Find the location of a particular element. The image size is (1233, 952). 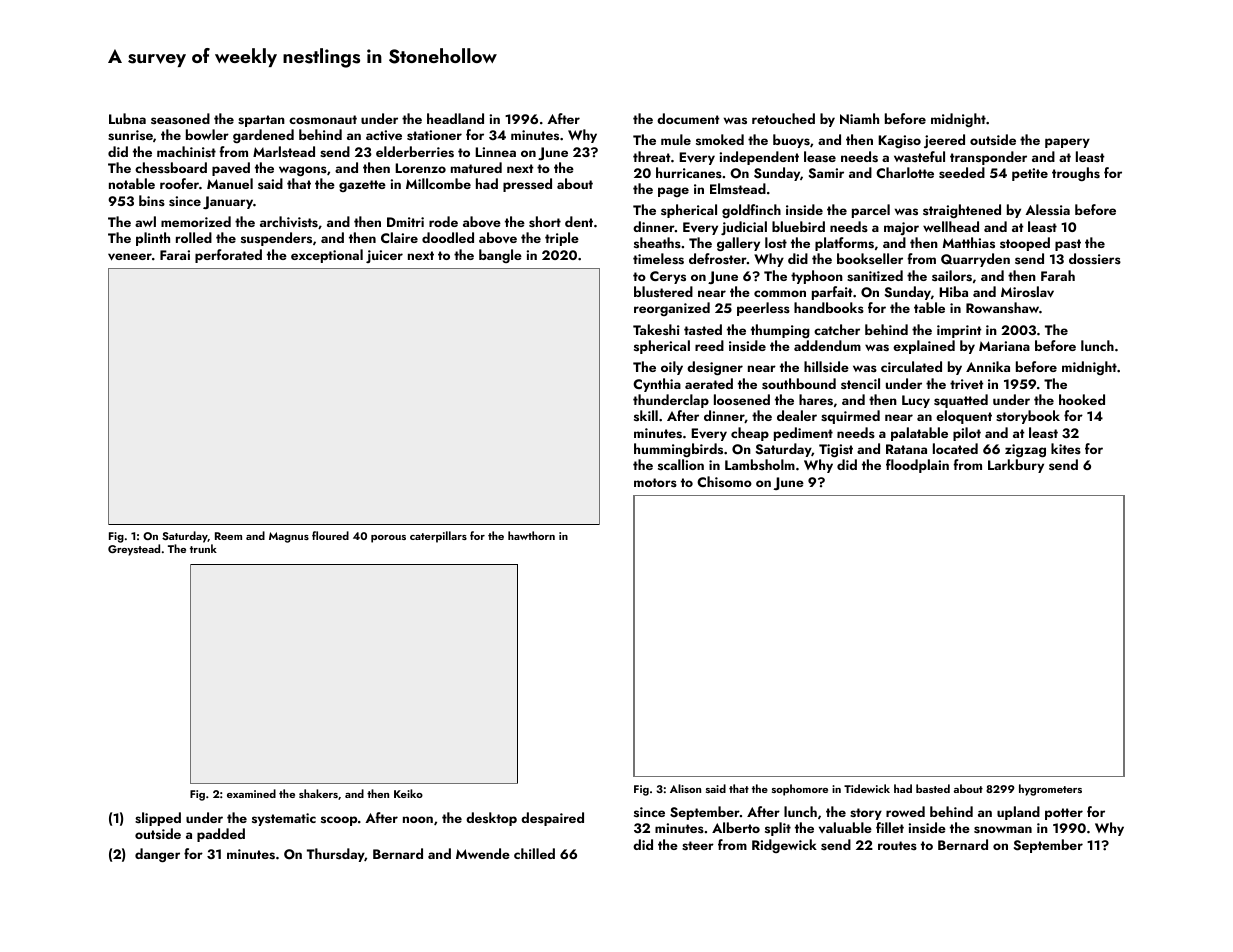

Manuel is located at coordinates (230, 183).
